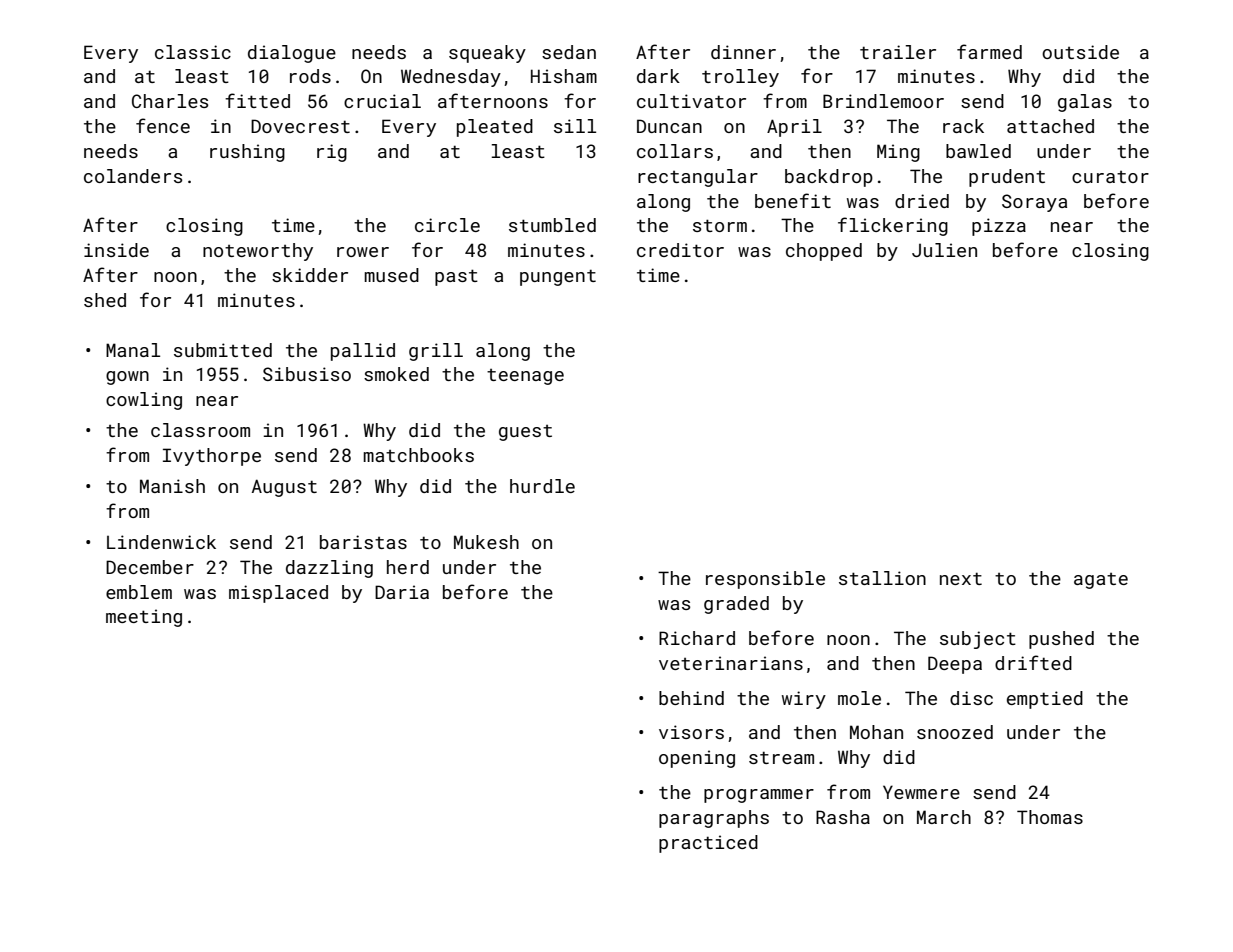 The width and height of the page is (1233, 952). What do you see at coordinates (1085, 103) in the page?
I see `galas` at bounding box center [1085, 103].
